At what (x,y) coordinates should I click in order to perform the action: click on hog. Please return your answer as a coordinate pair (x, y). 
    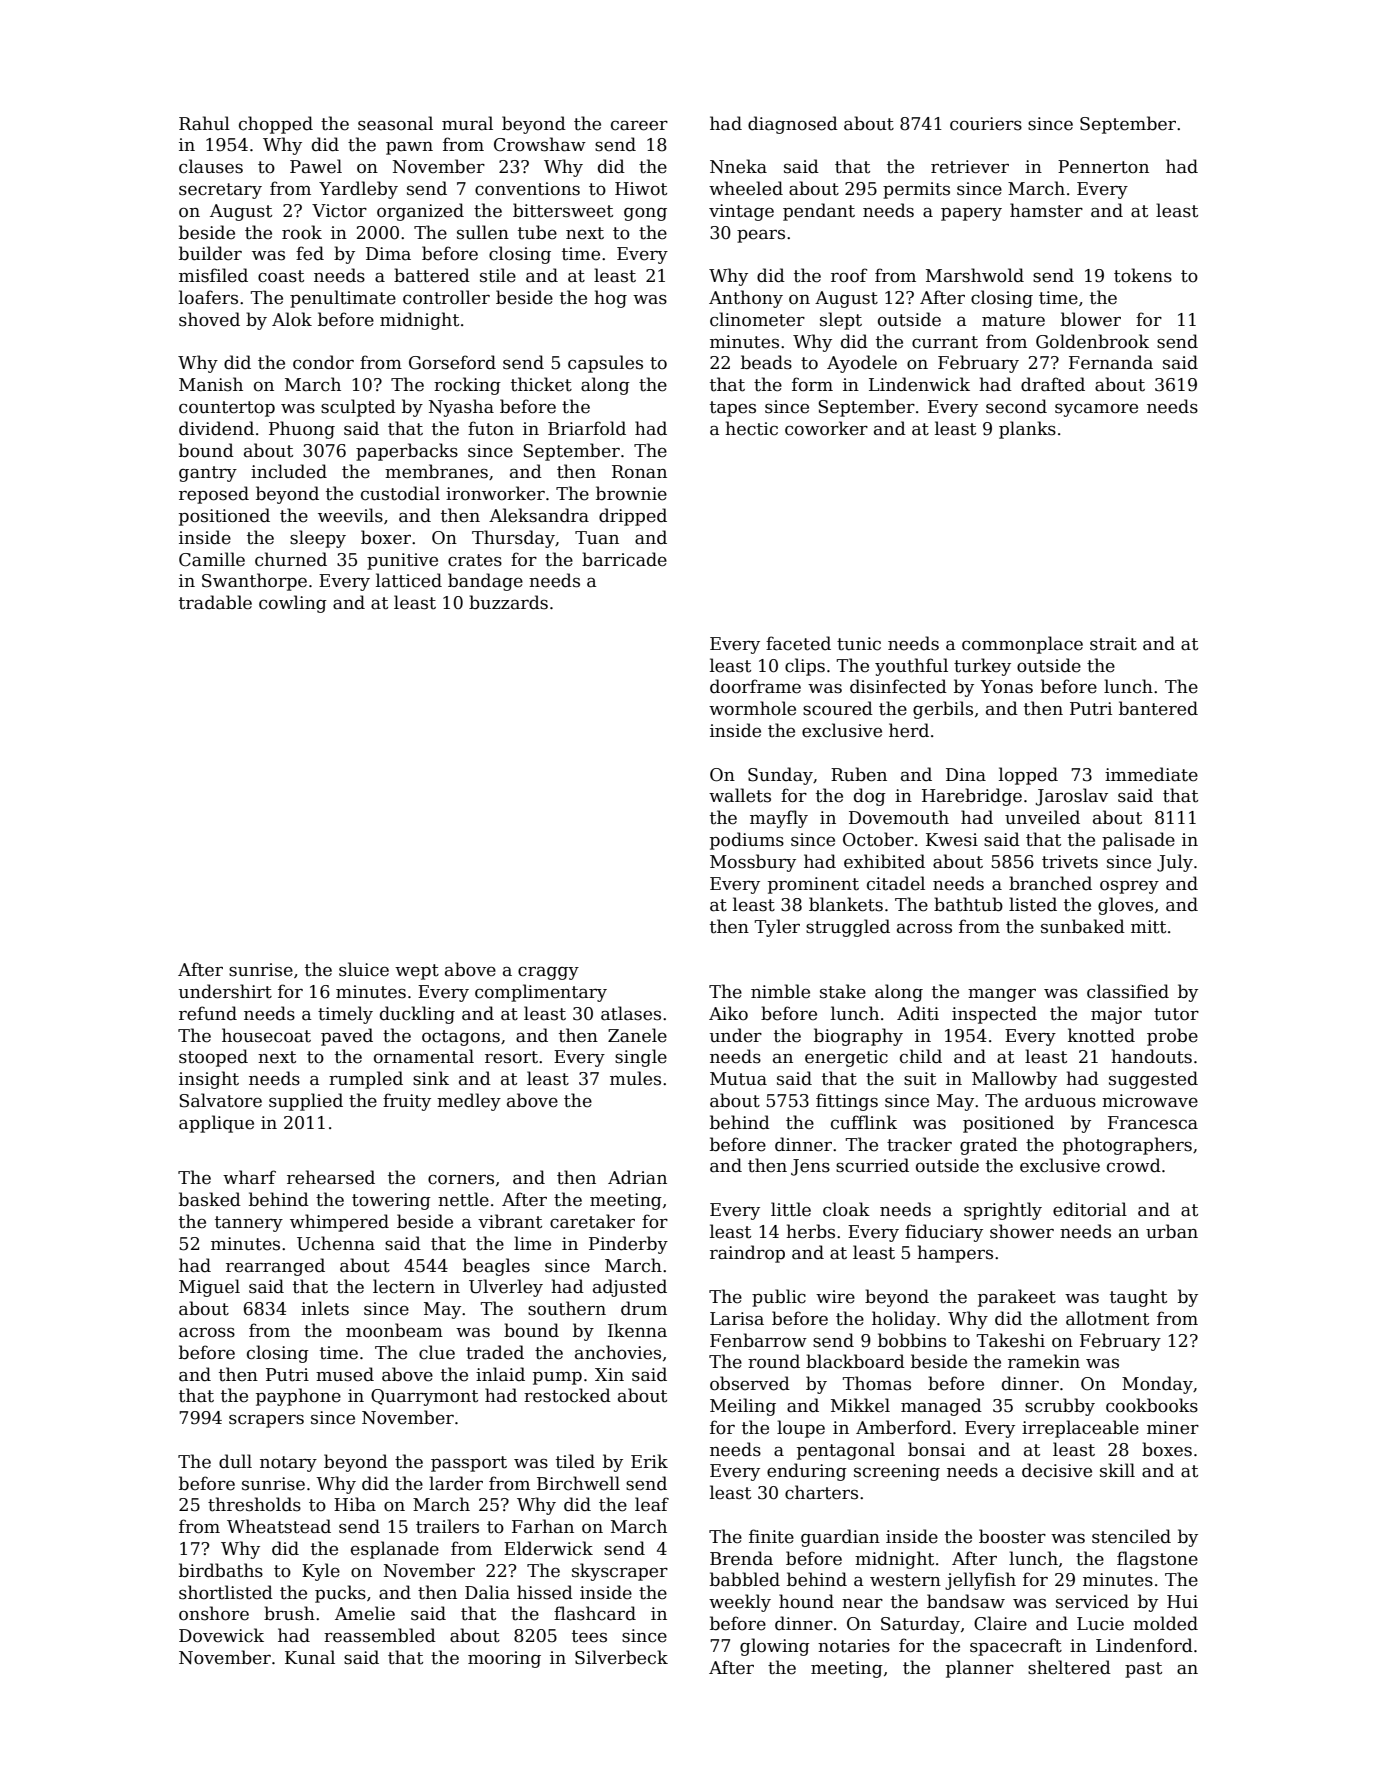
    Looking at the image, I should click on (610, 299).
